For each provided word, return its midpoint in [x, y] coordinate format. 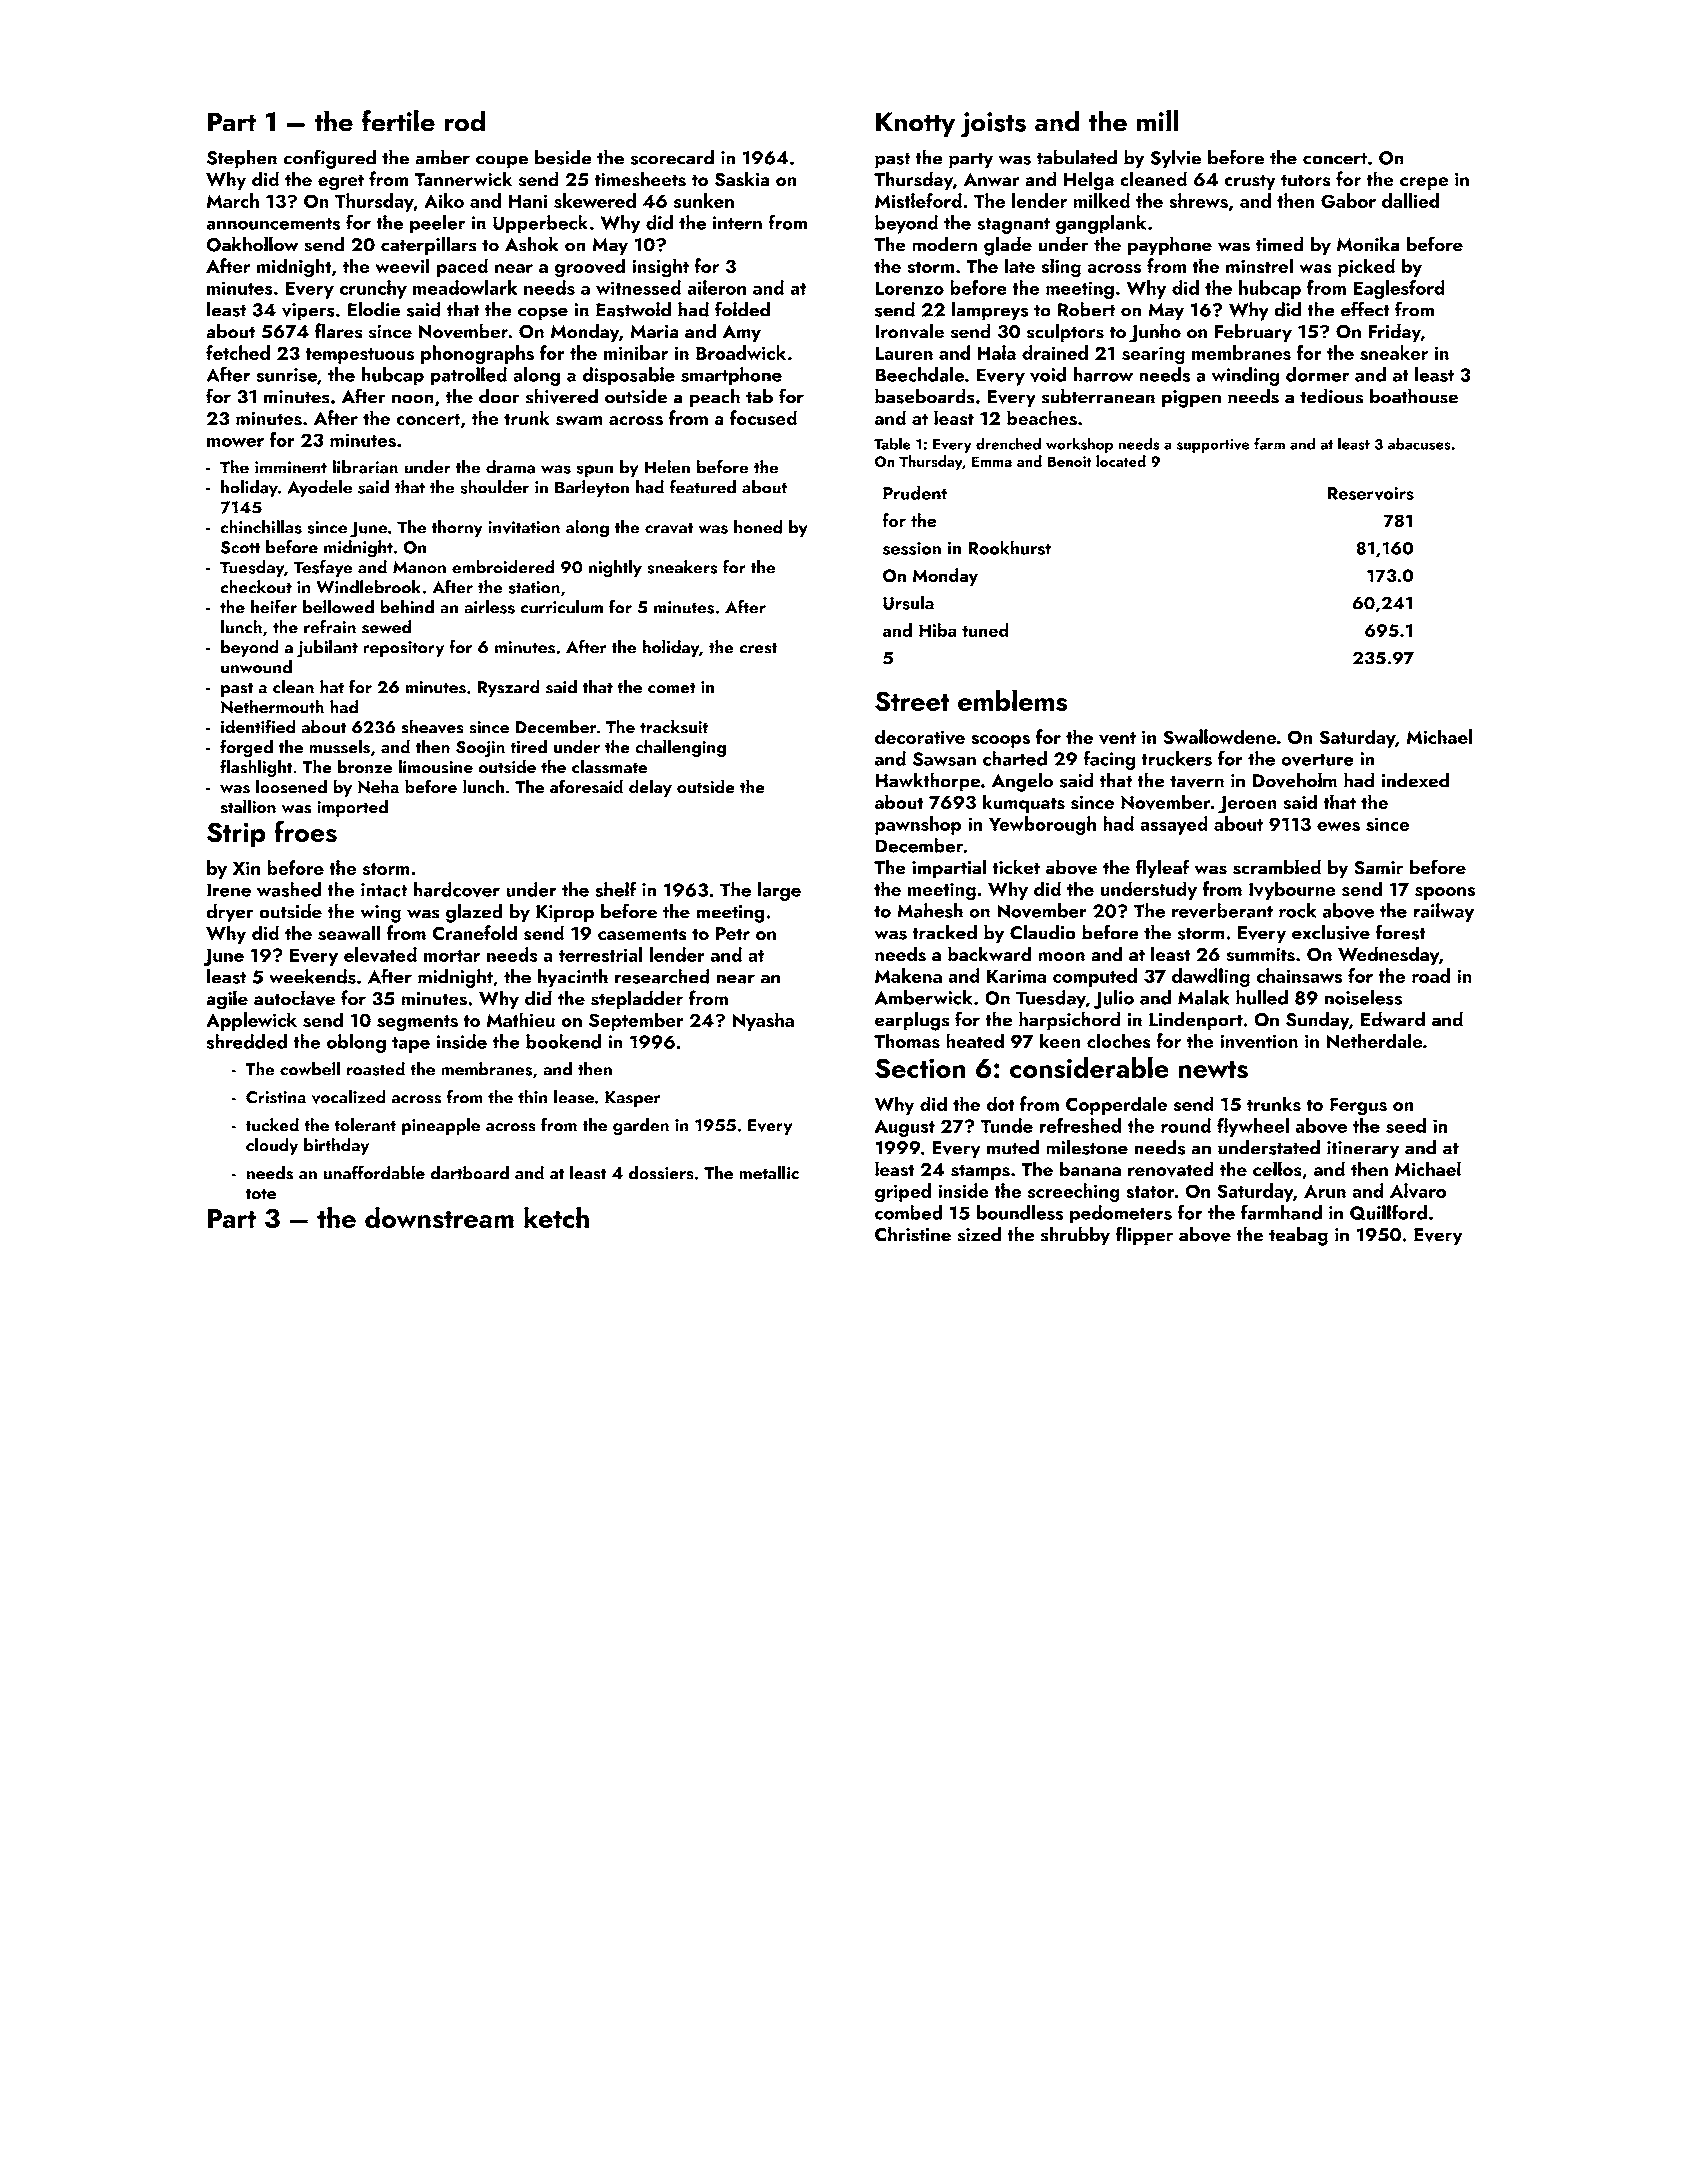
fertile [398, 121]
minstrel [1259, 266]
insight [660, 268]
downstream [439, 1218]
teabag [1298, 1236]
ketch [556, 1217]
